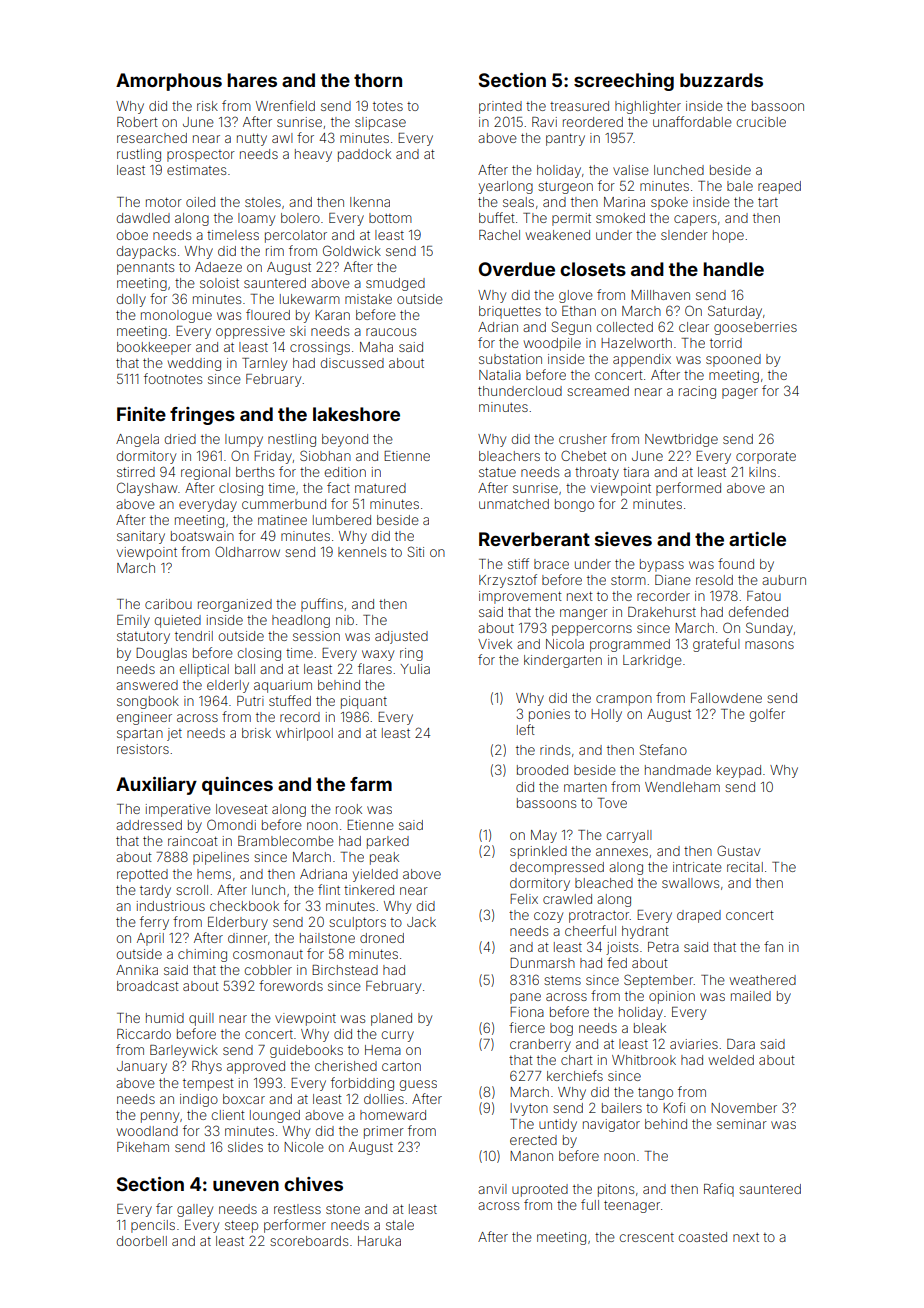  Describe the element at coordinates (231, 824) in the document. I see `Omondi` at that location.
